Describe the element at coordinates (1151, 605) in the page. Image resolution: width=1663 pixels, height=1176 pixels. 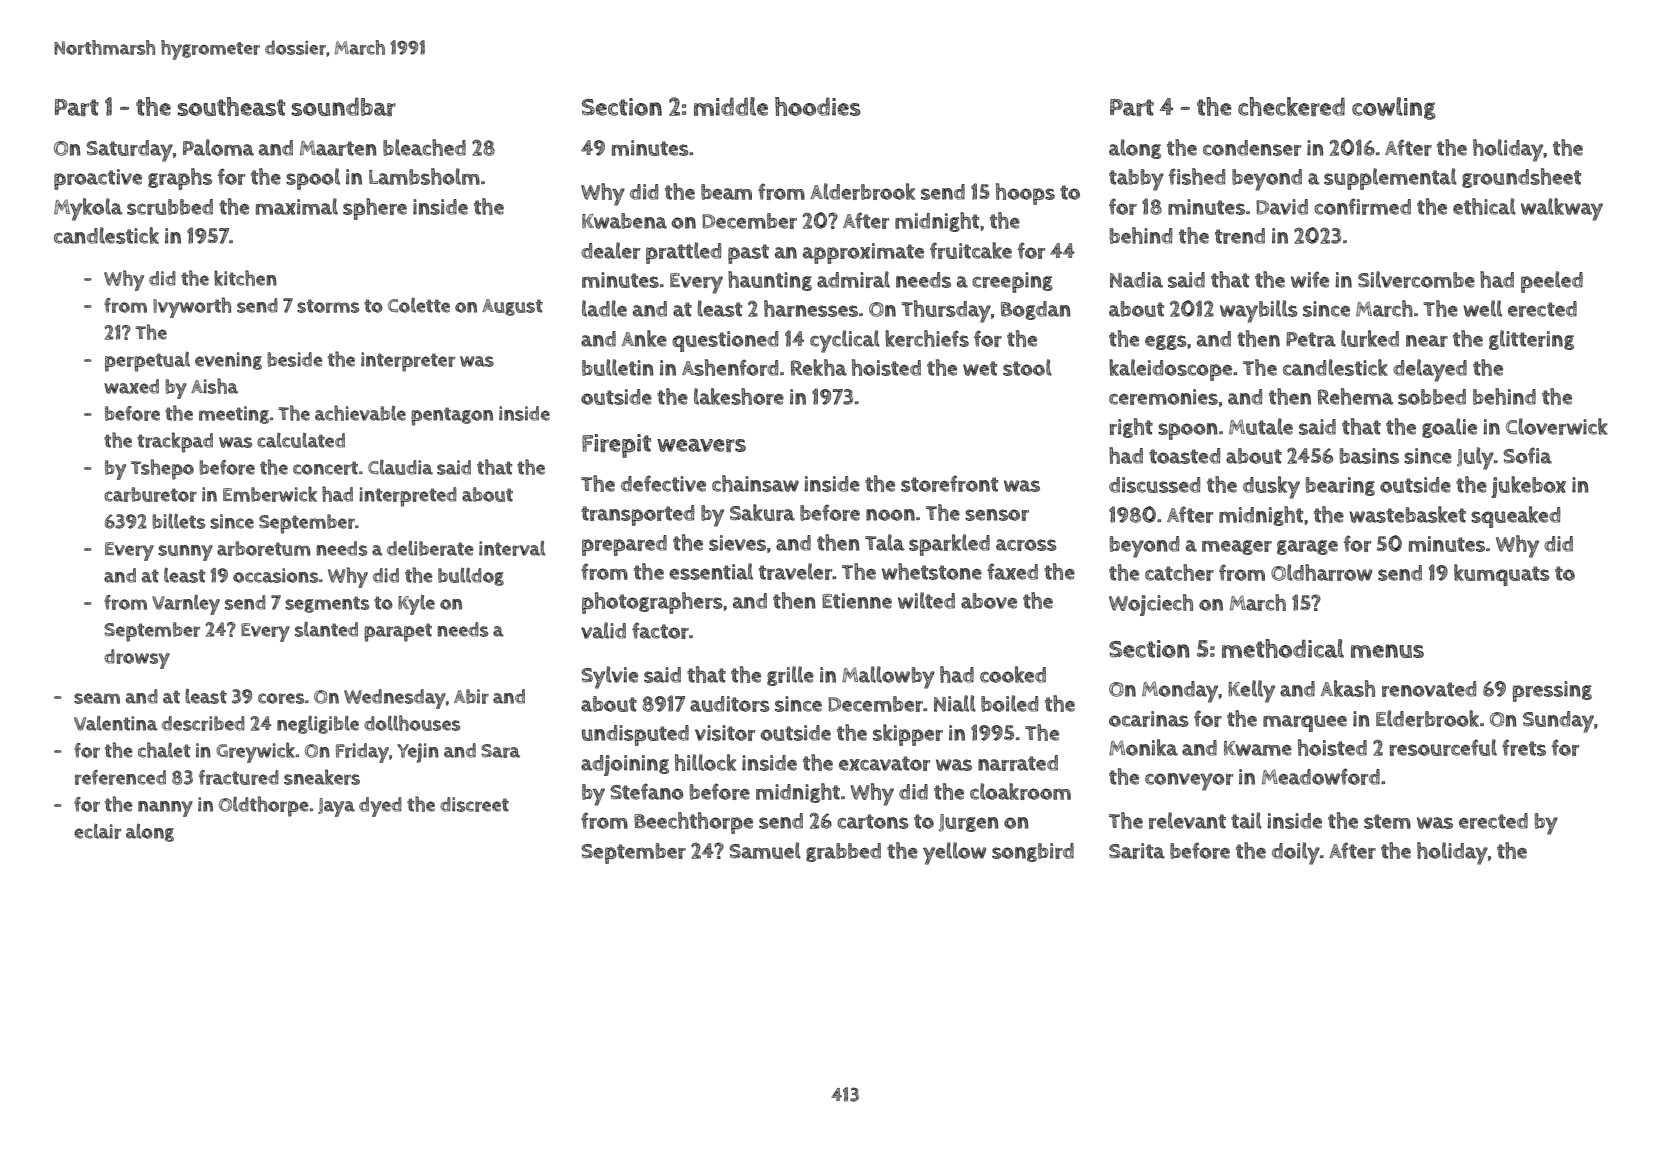
I see `Wojciech` at that location.
